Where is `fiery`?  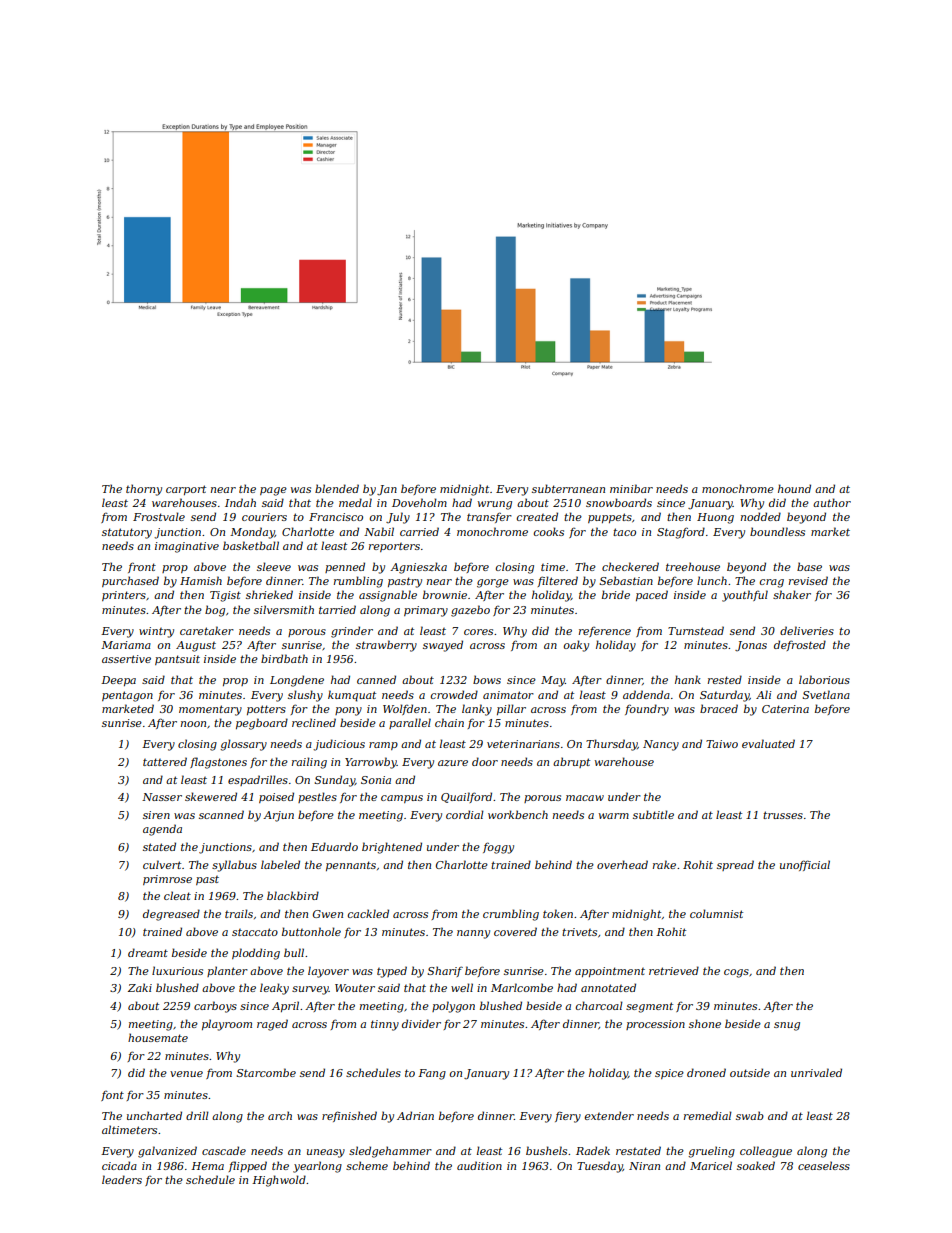 fiery is located at coordinates (568, 1117).
